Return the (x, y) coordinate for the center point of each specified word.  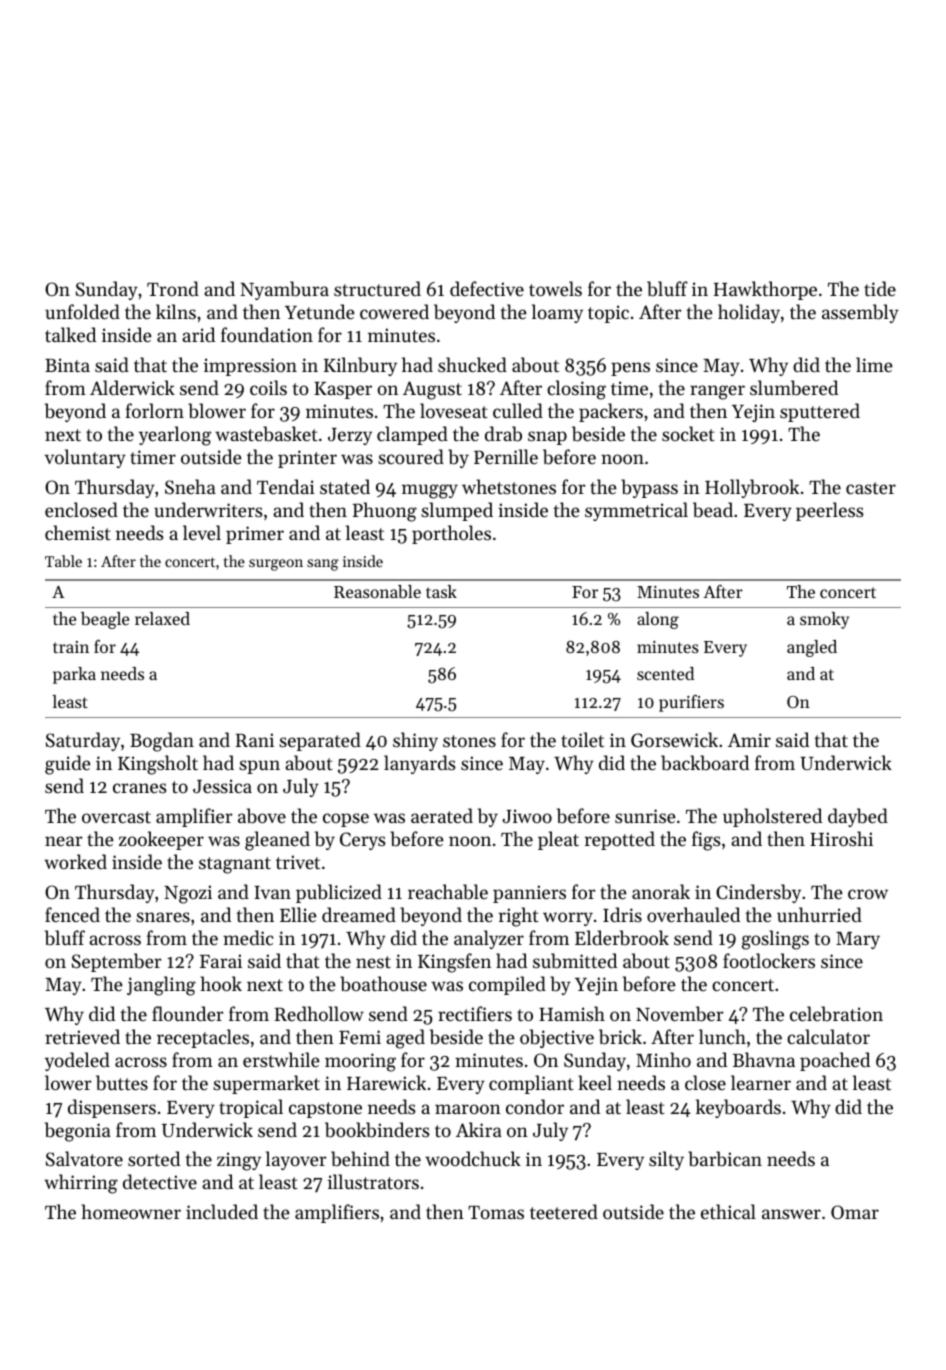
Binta (67, 365)
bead (713, 510)
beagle (105, 620)
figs (706, 841)
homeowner (131, 1211)
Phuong (385, 512)
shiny (415, 741)
